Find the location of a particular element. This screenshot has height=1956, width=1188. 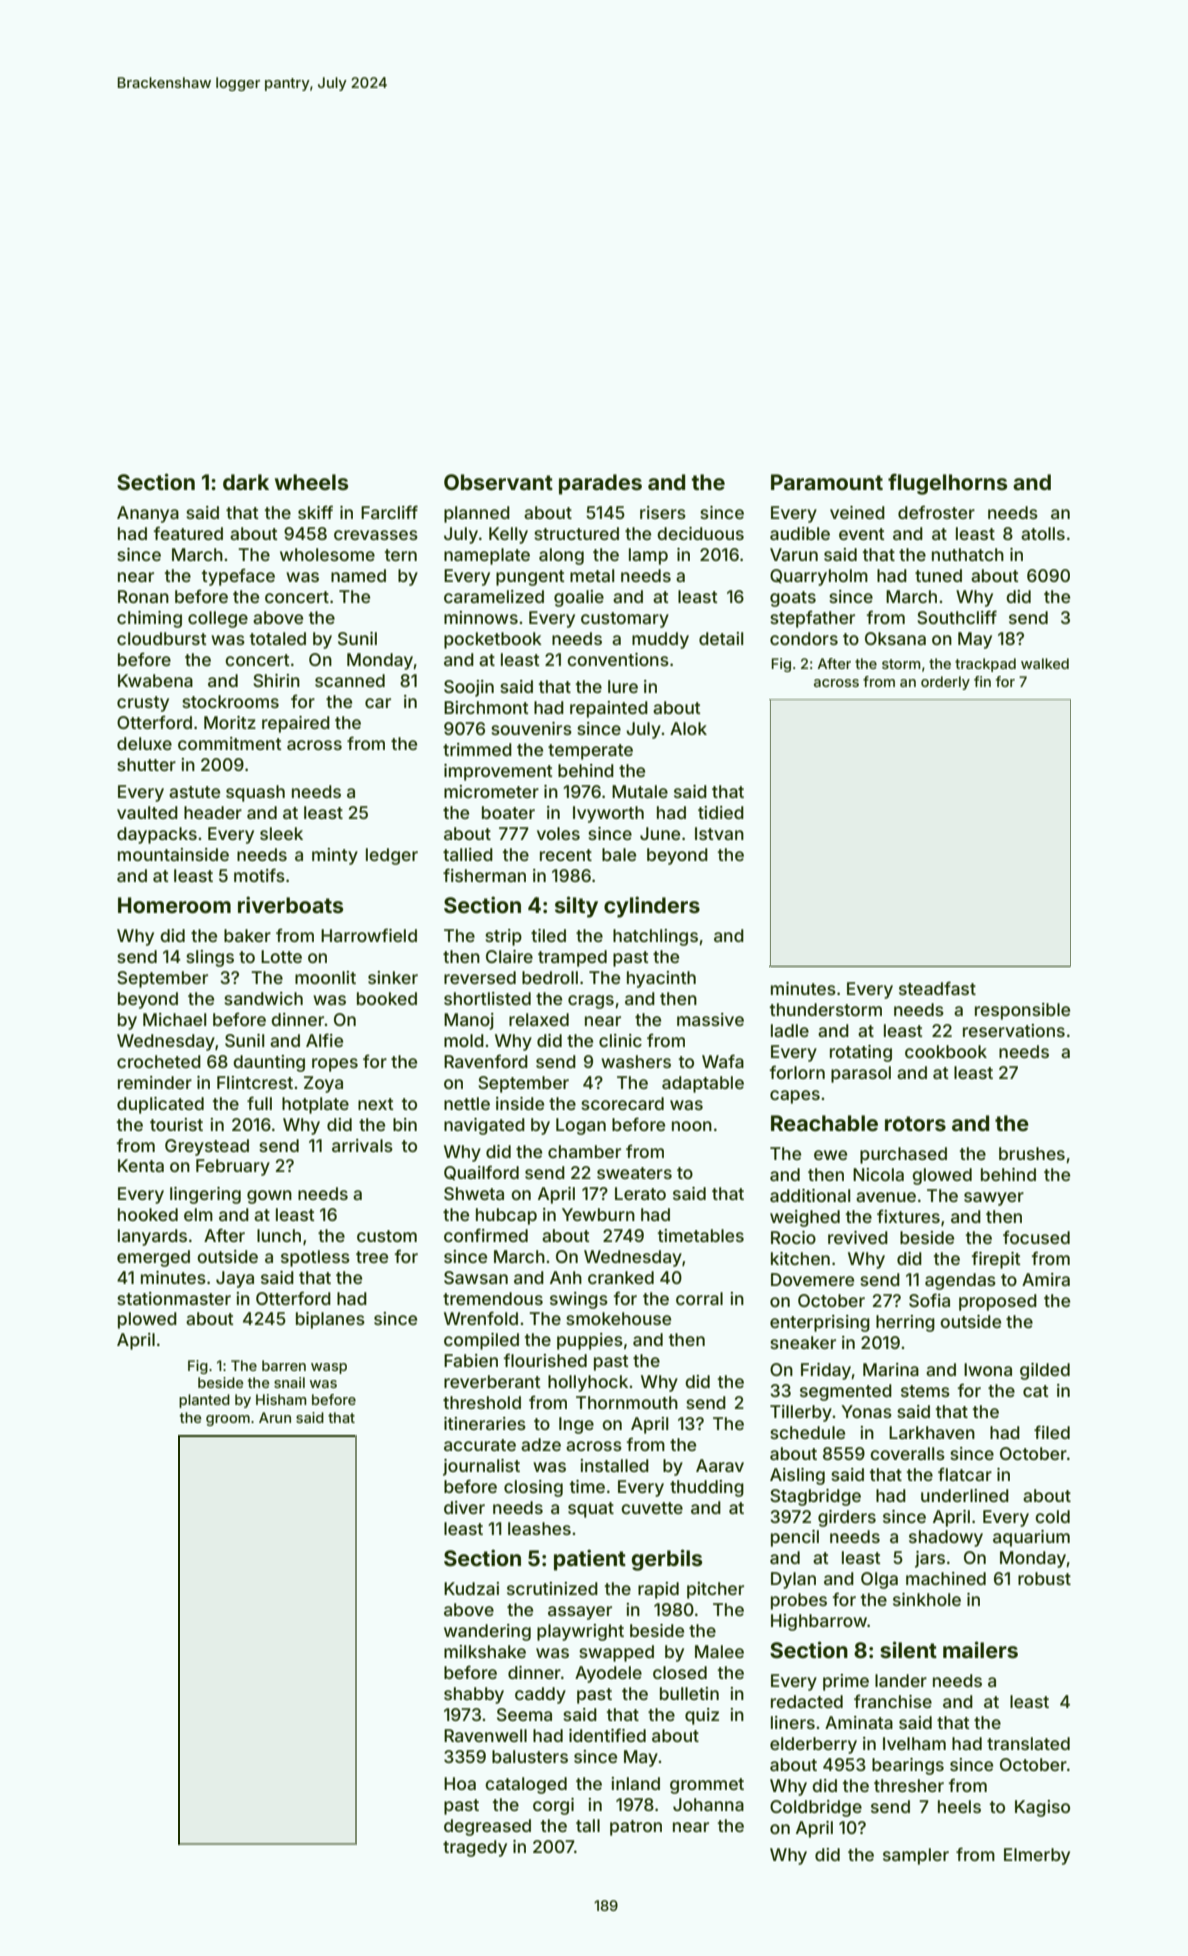

diver is located at coordinates (464, 1507).
